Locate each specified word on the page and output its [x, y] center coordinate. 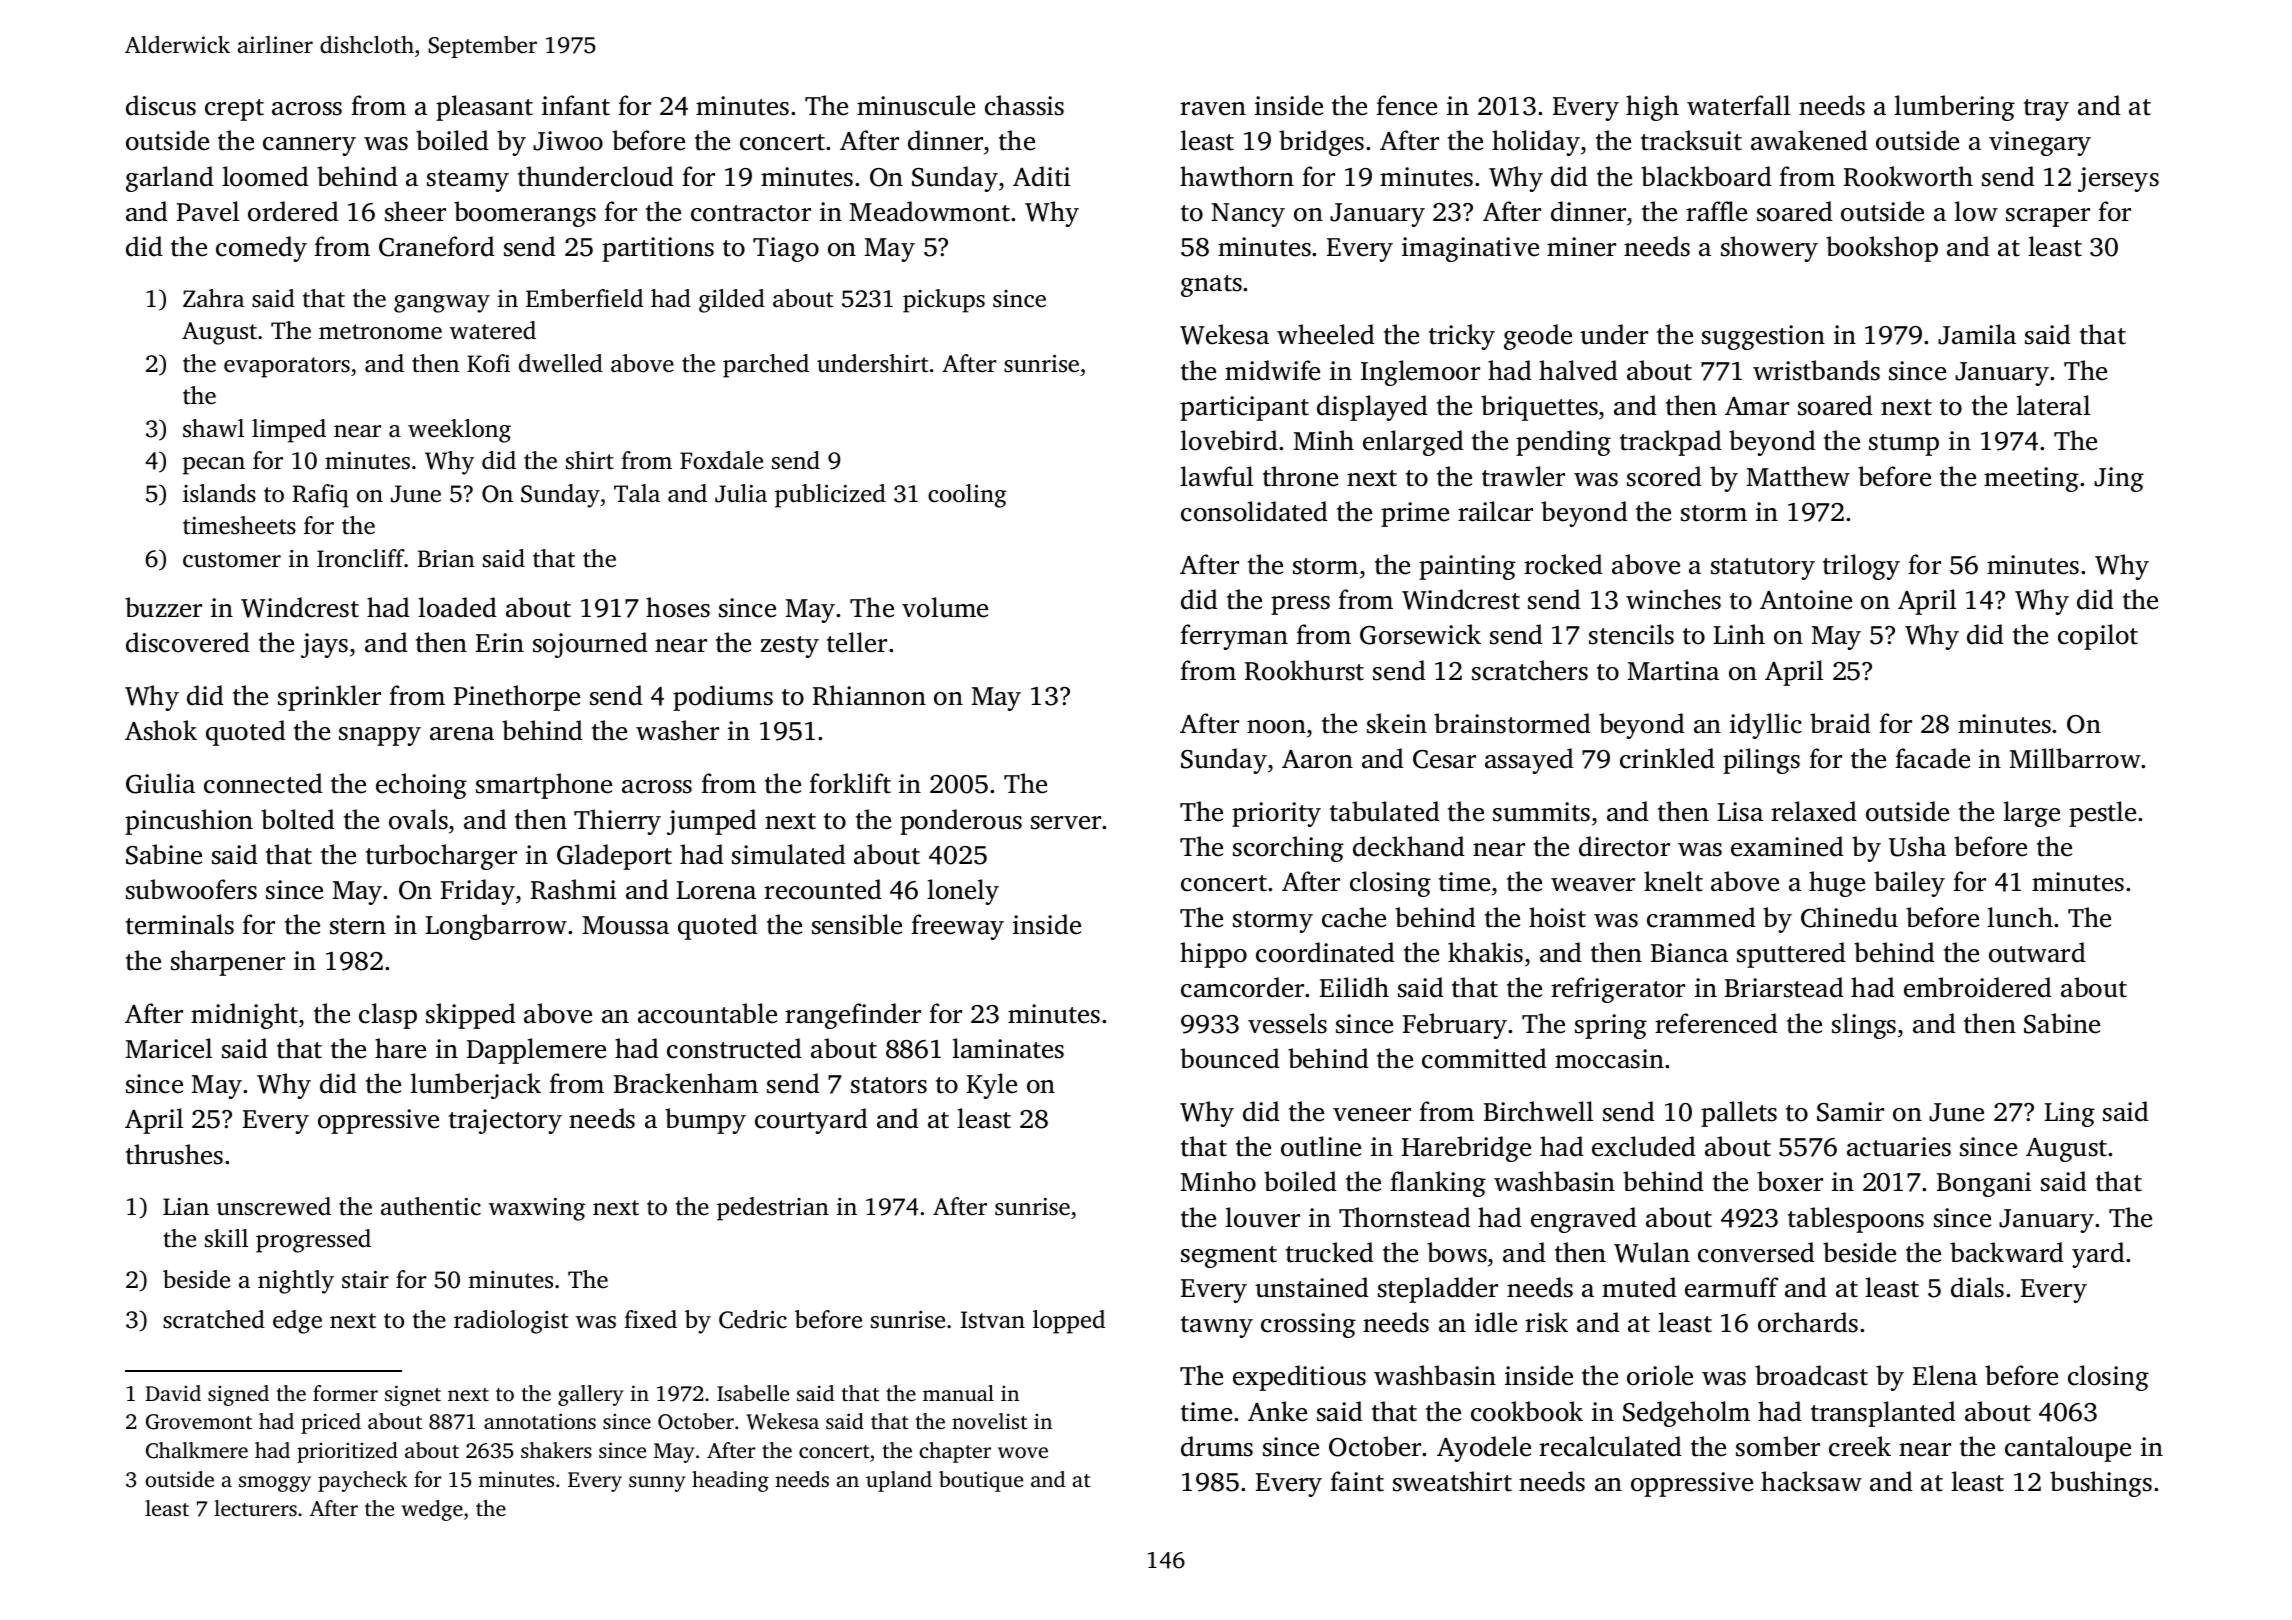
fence [1407, 105]
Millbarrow [2076, 758]
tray [2046, 110]
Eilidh [1354, 987]
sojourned [590, 645]
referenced [1716, 1023]
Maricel [169, 1048]
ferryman [1234, 637]
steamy [468, 181]
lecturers [255, 1508]
